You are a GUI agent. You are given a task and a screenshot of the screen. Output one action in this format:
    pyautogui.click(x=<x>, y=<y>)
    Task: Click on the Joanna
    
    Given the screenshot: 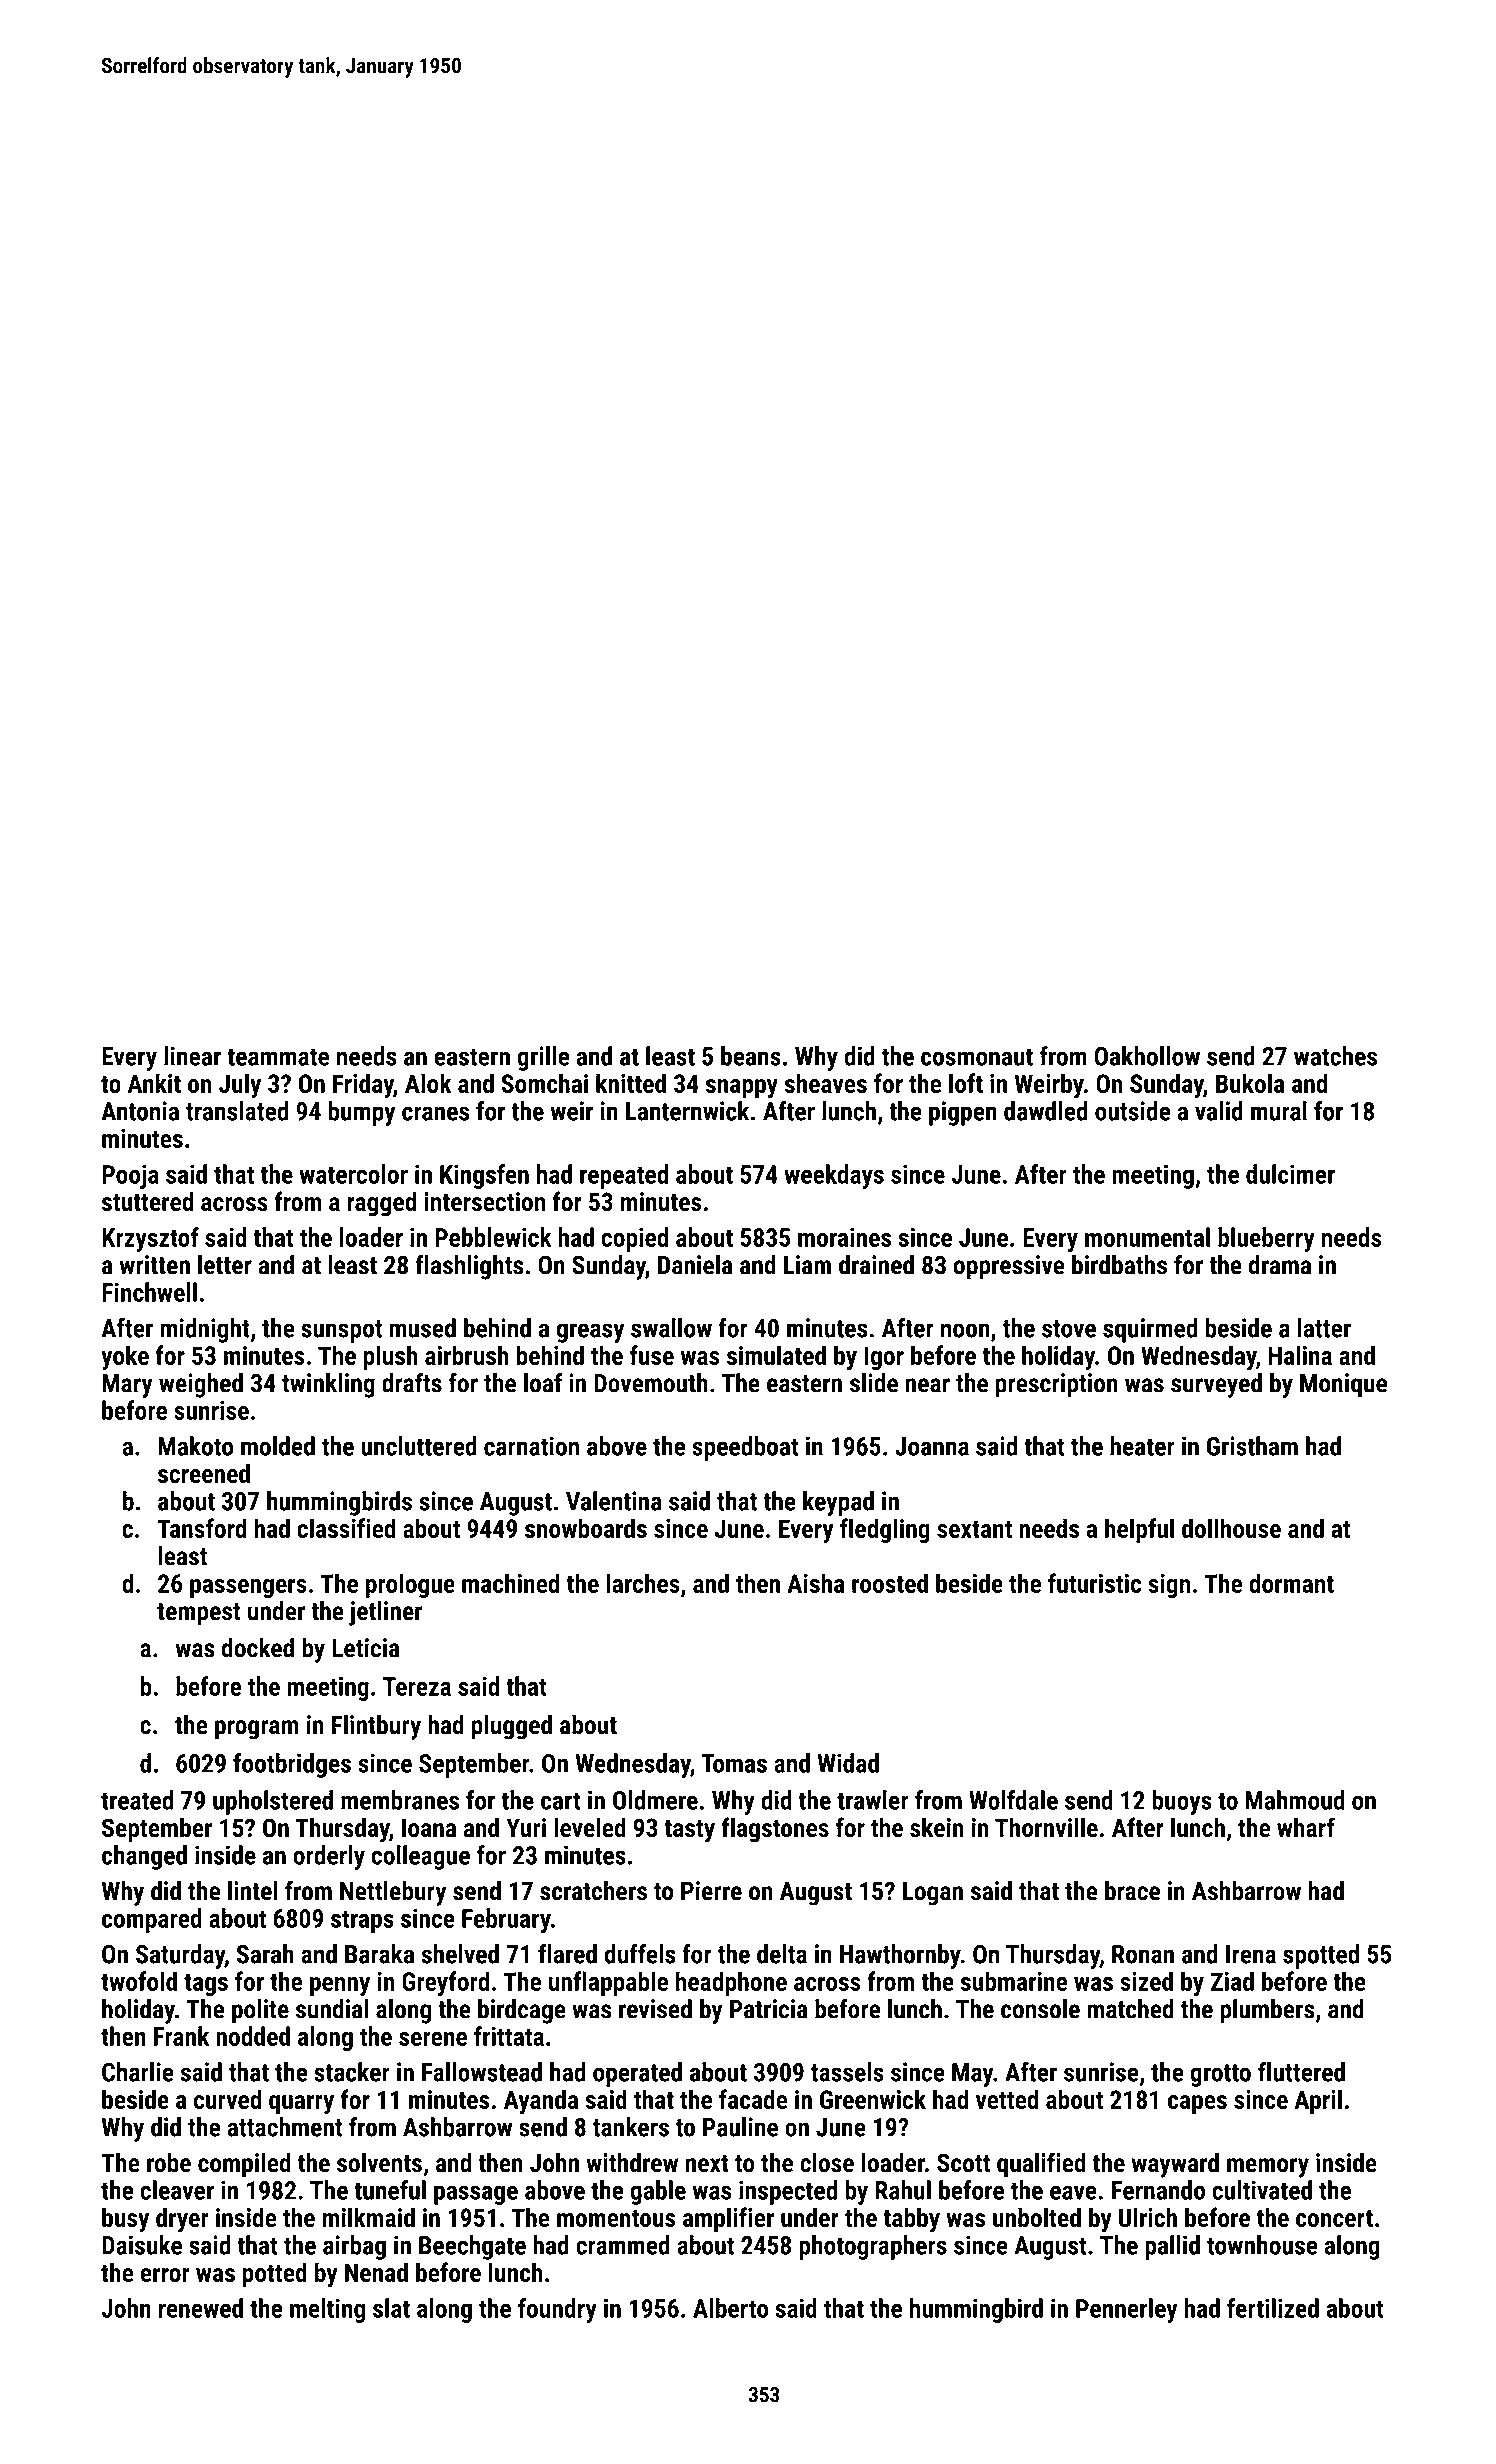 What is the action you would take?
    pyautogui.click(x=932, y=1446)
